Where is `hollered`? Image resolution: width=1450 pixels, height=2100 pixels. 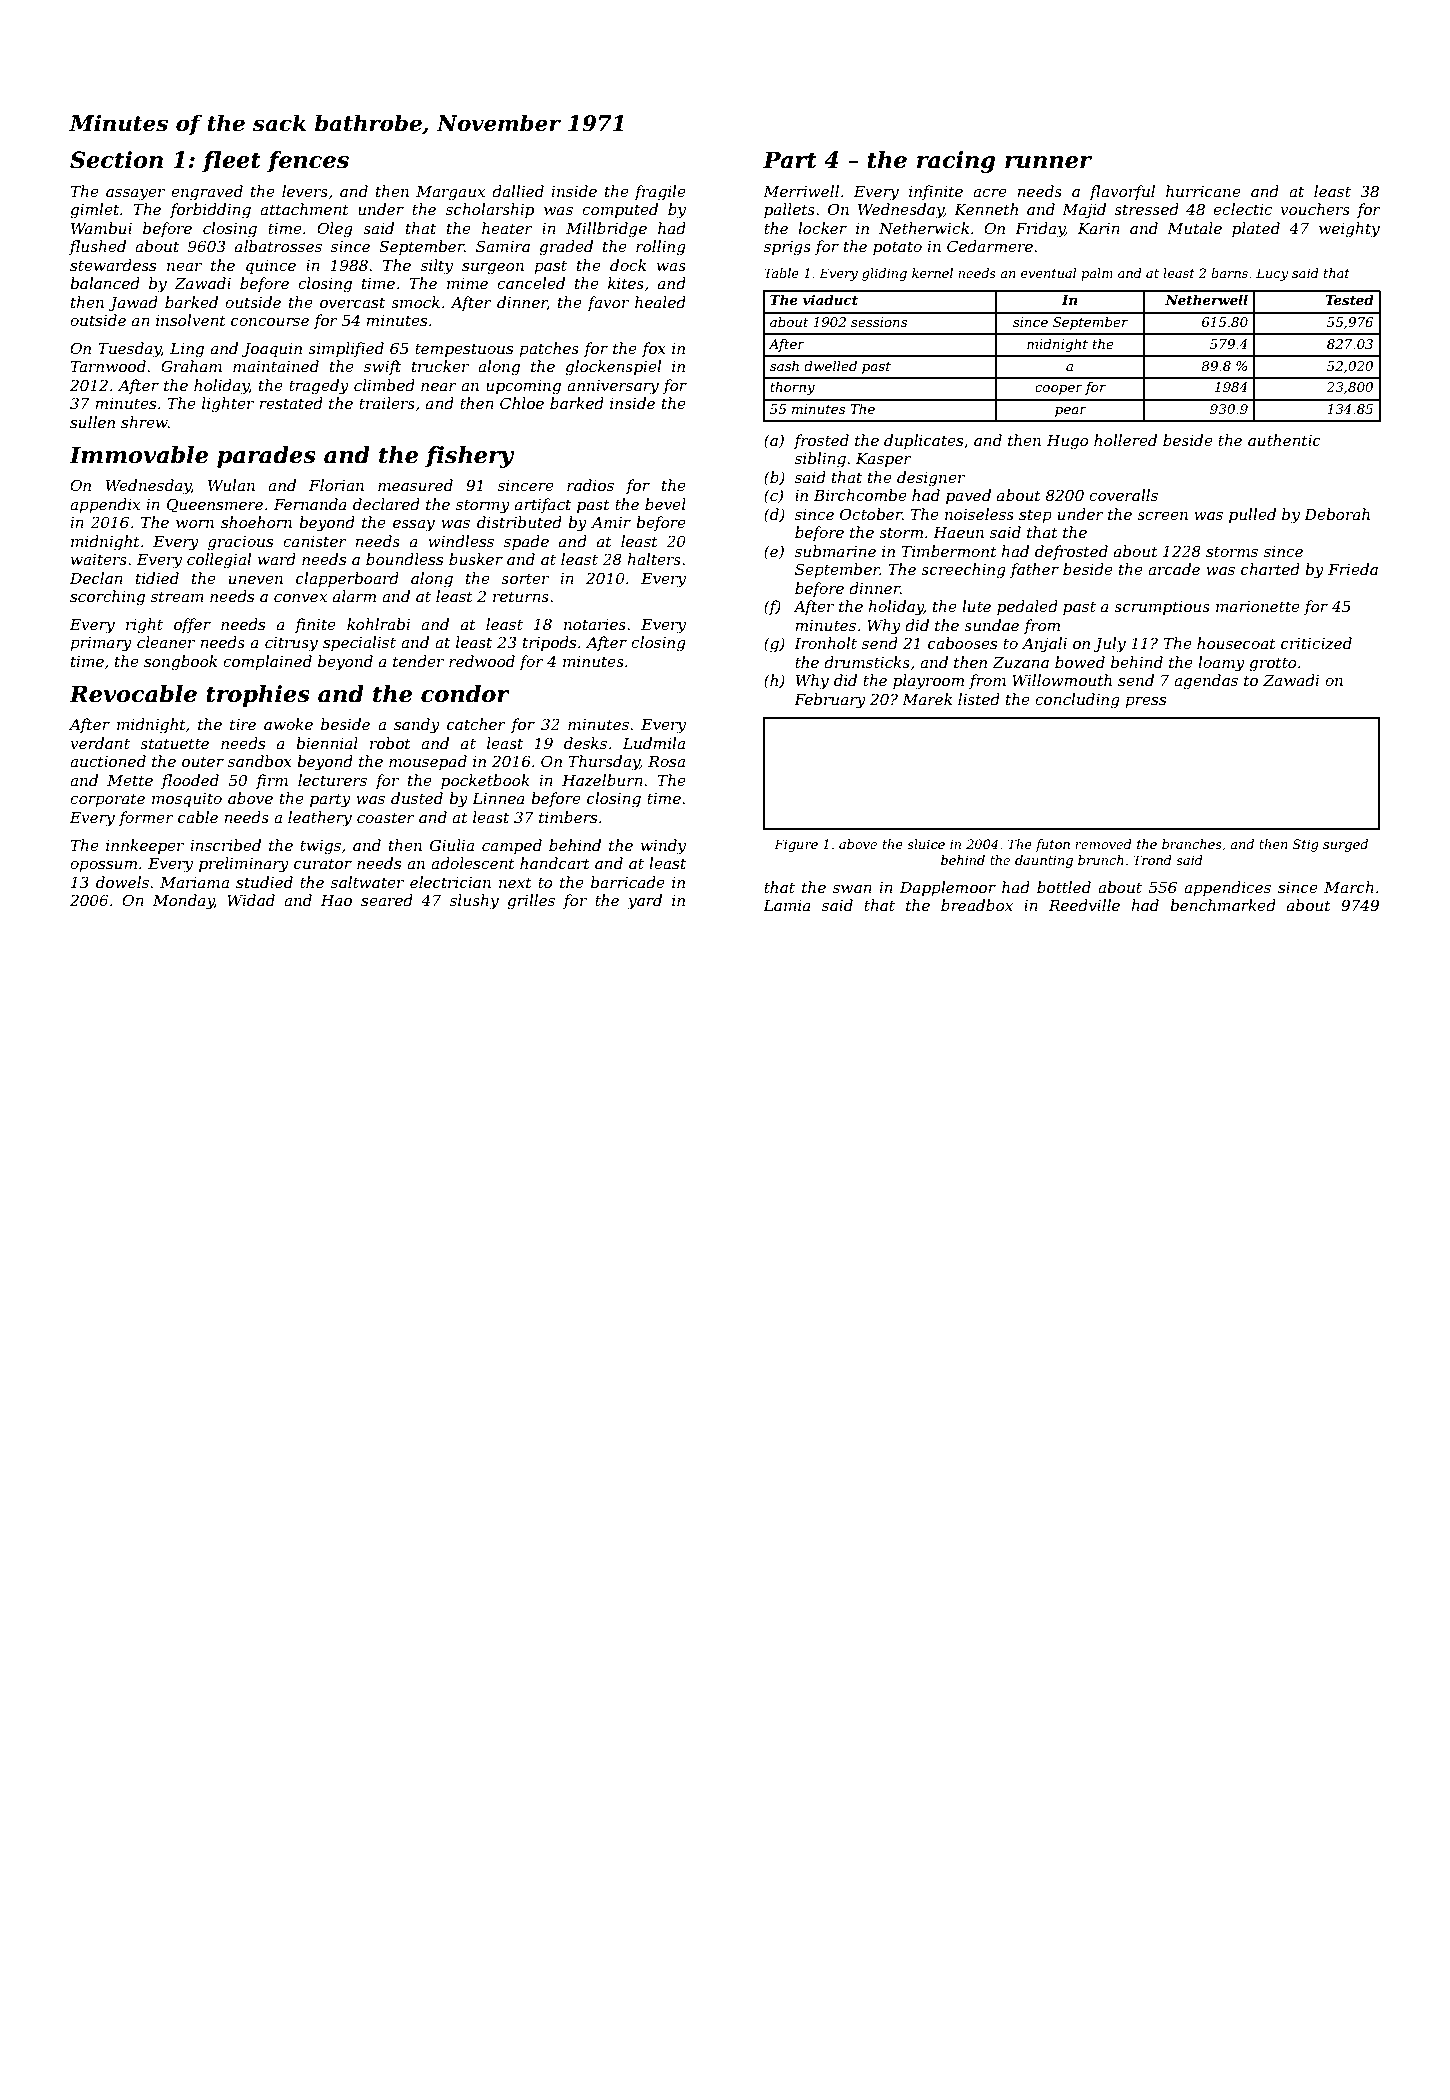 hollered is located at coordinates (1125, 440).
